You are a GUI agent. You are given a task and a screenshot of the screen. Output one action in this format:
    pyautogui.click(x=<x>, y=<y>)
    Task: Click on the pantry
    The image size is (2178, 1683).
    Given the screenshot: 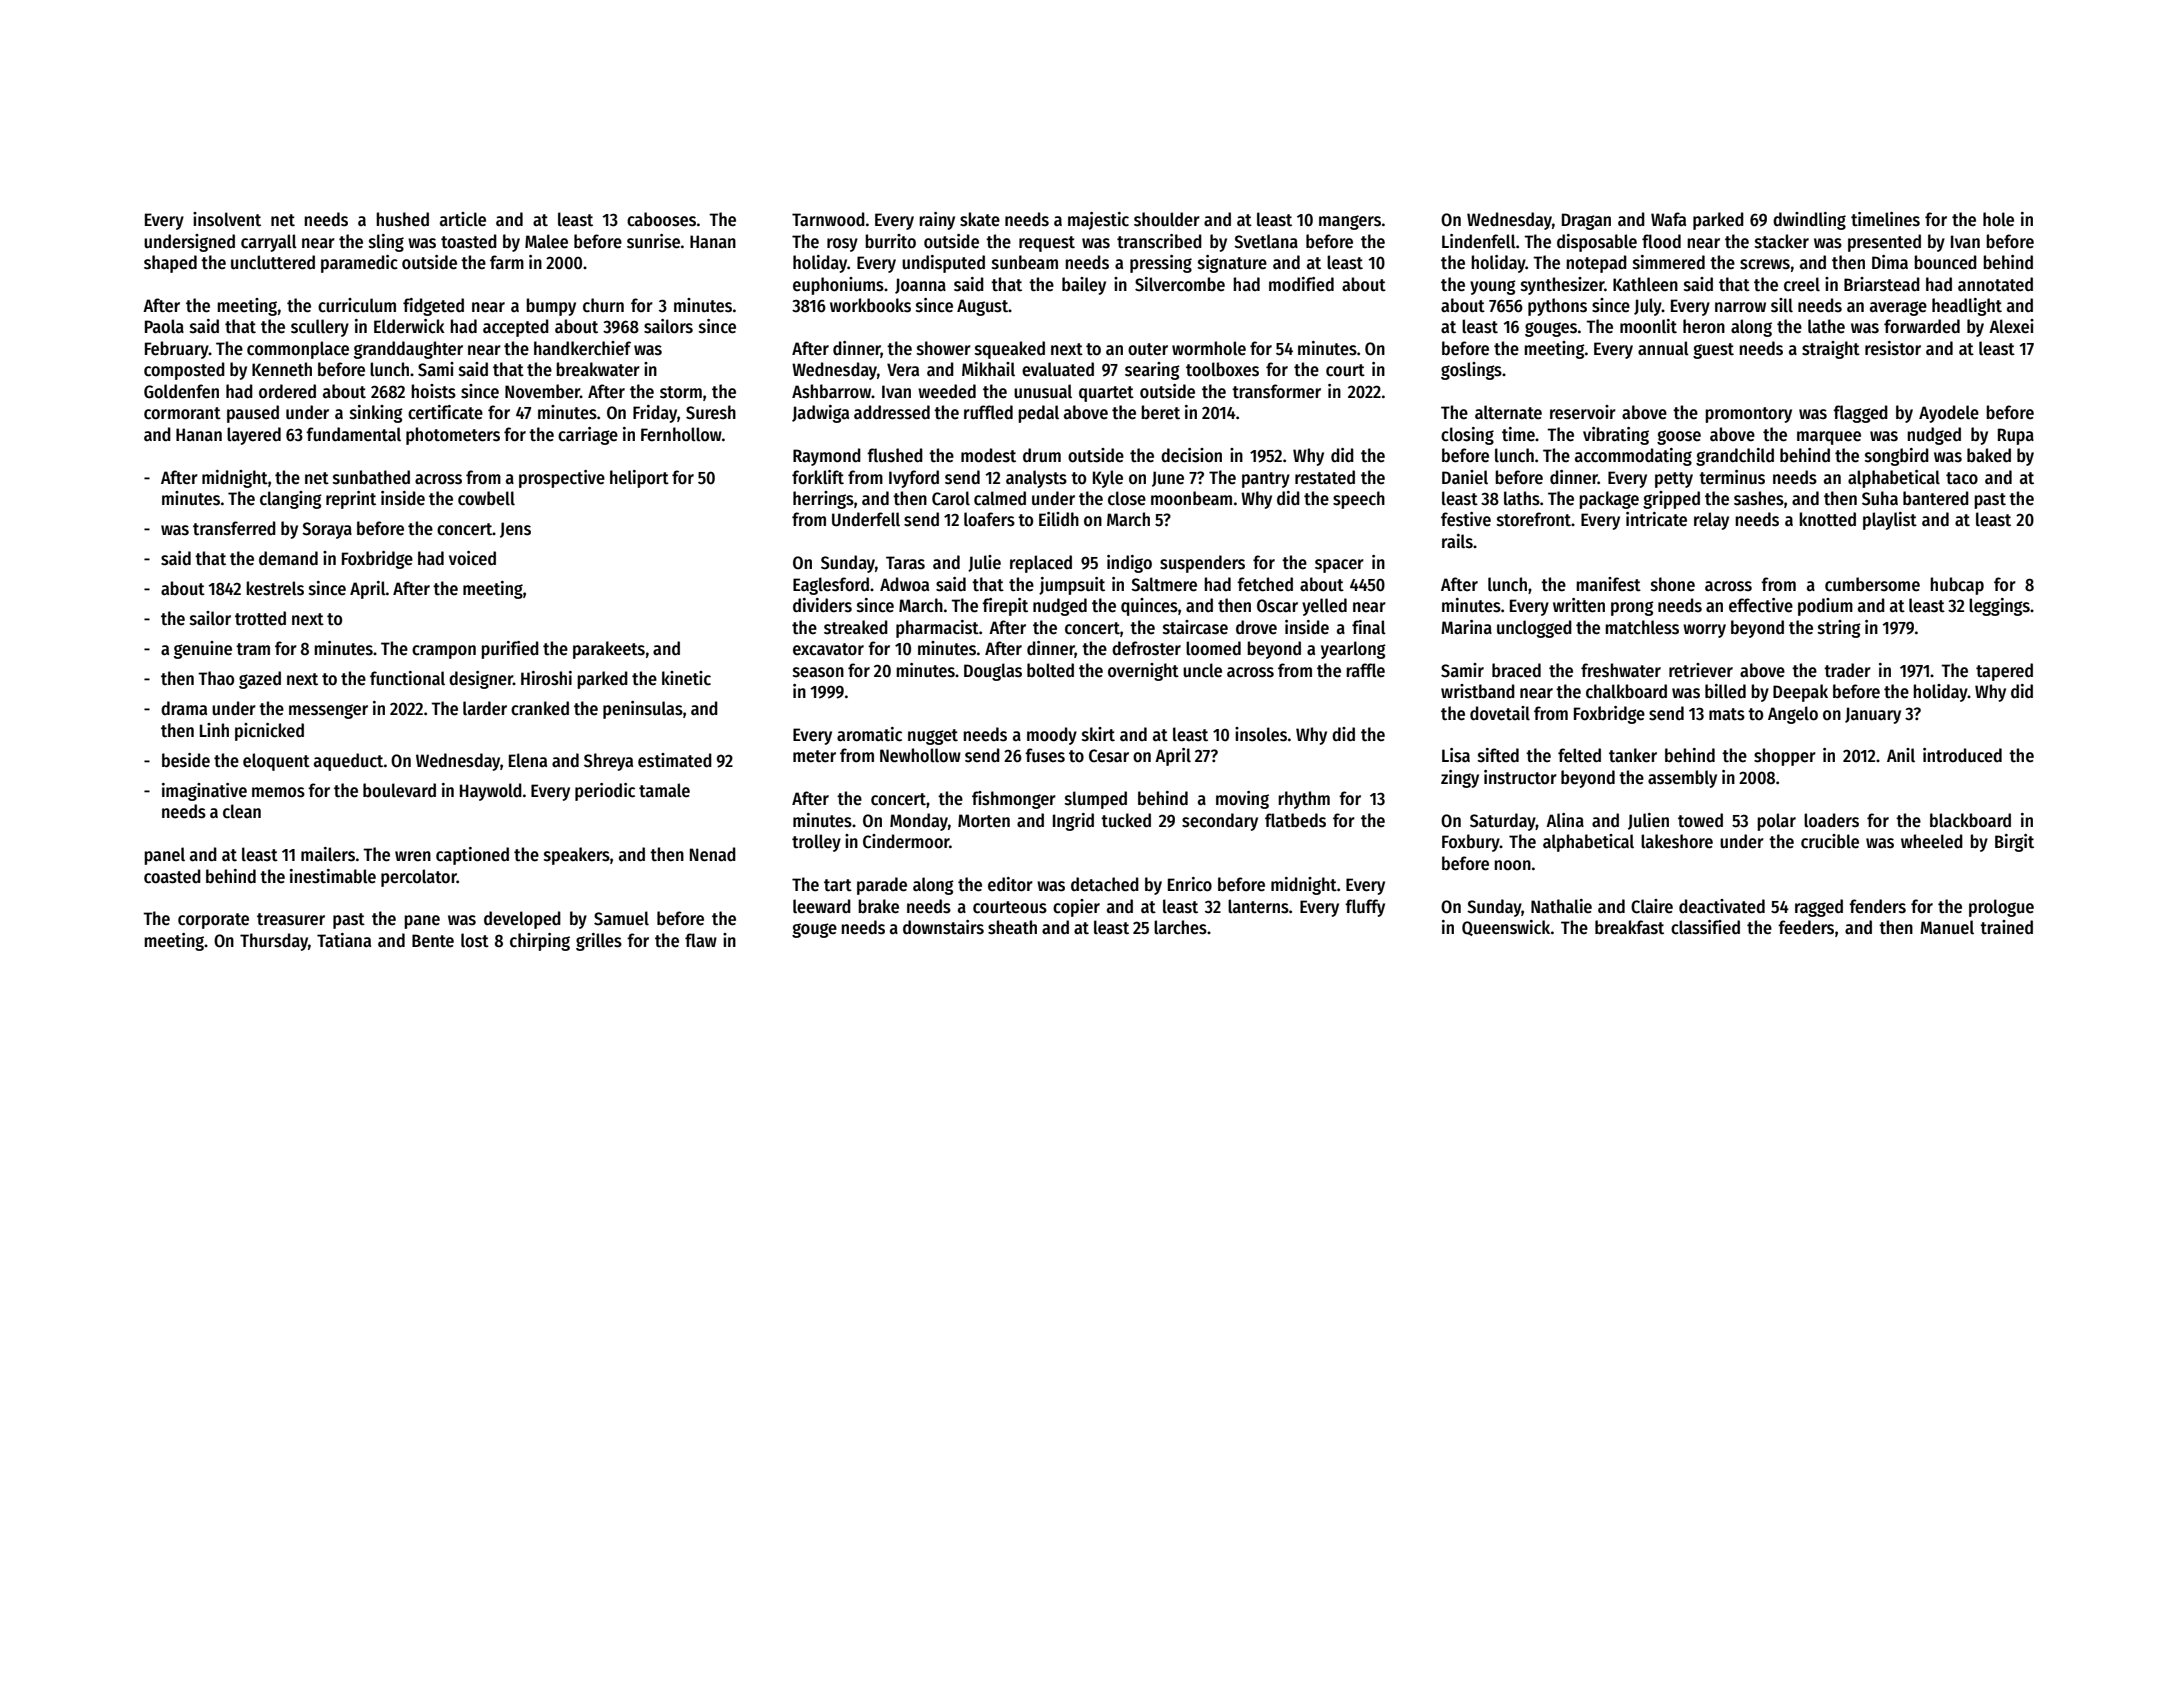 What is the action you would take?
    pyautogui.click(x=1266, y=480)
